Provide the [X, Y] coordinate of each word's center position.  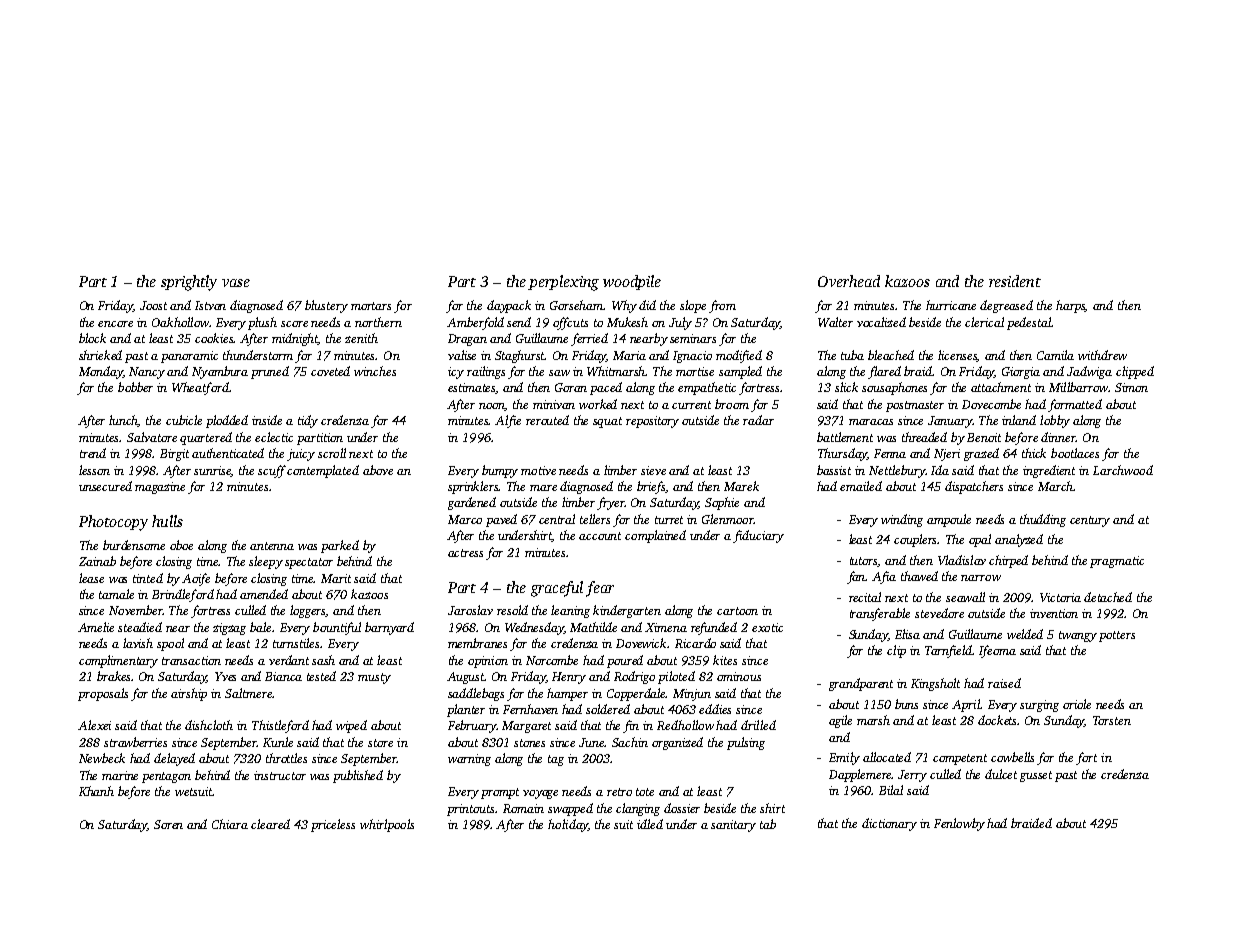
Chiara [230, 824]
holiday [568, 825]
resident [1015, 281]
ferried [589, 339]
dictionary [889, 824]
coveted [330, 371]
